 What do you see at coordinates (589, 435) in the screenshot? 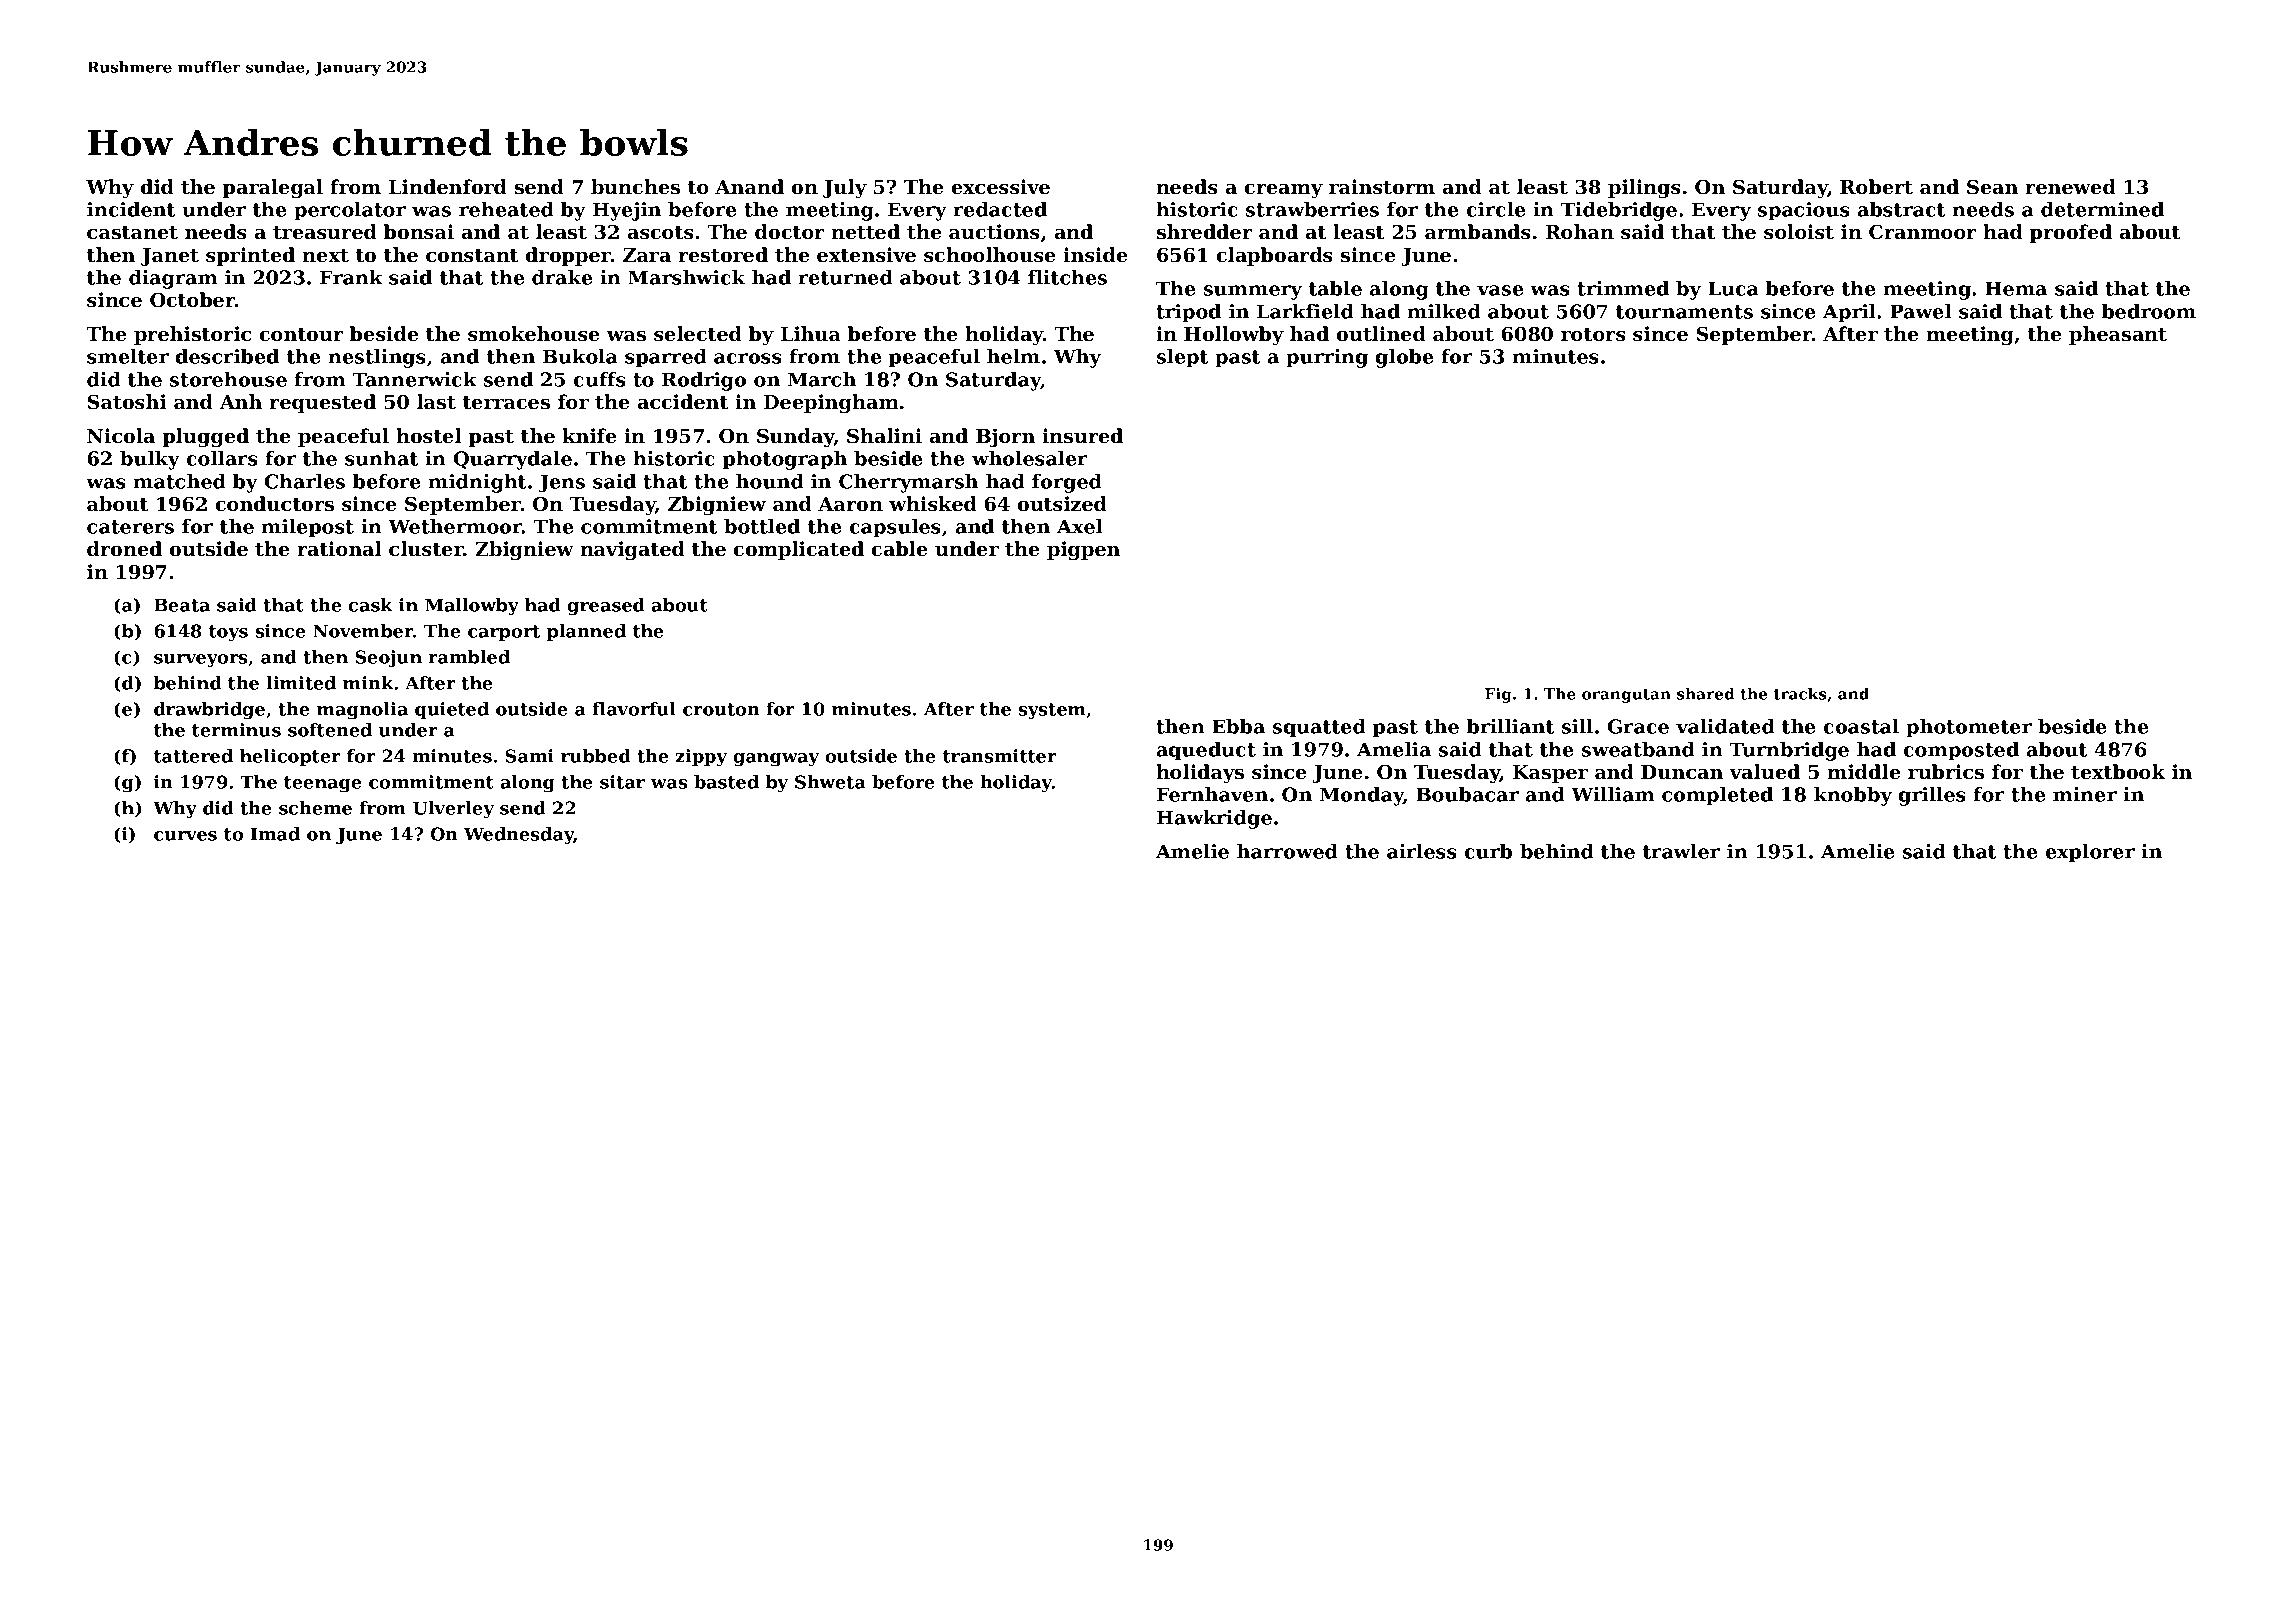
I see `knife` at bounding box center [589, 435].
